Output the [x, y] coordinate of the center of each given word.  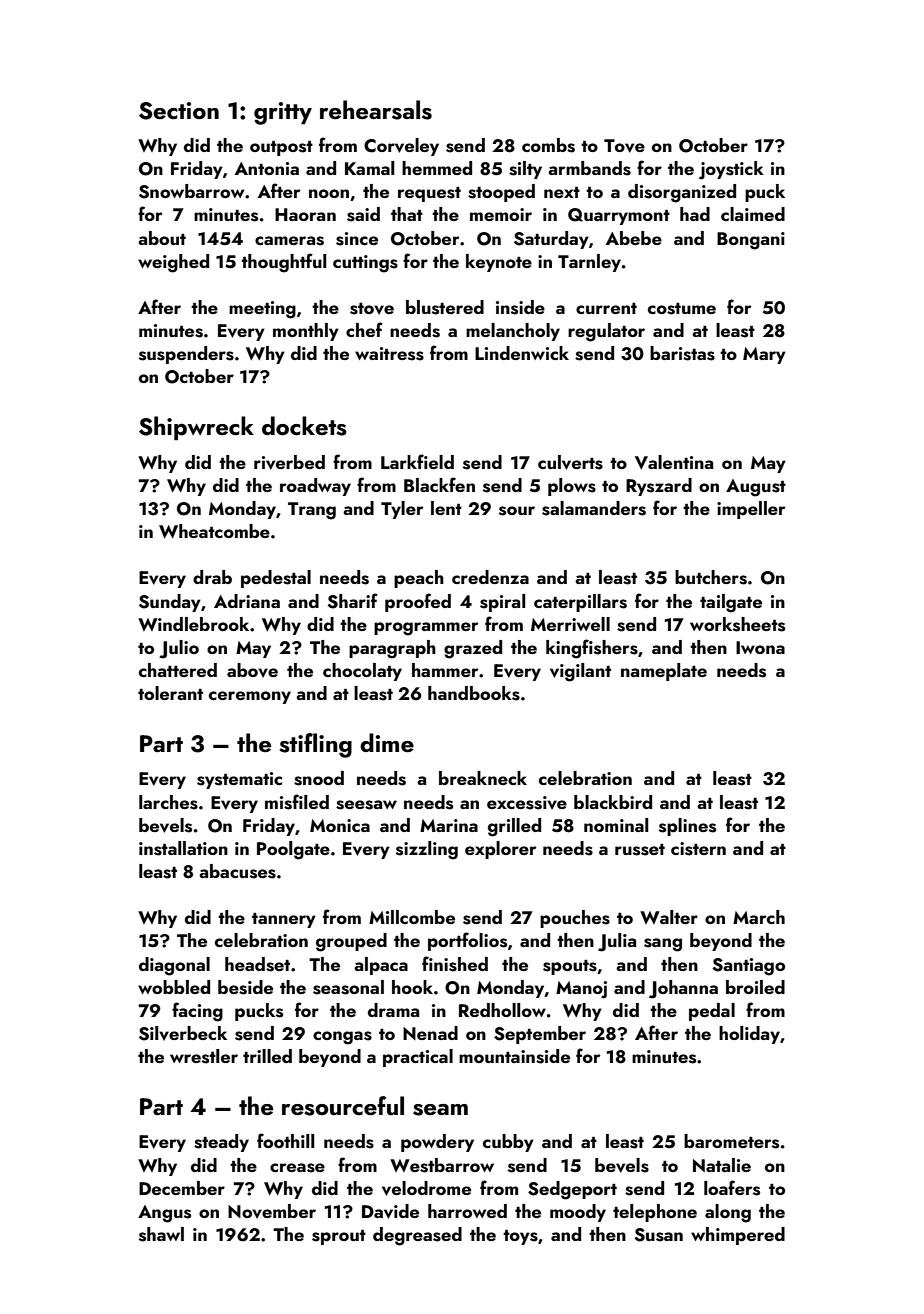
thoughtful [283, 263]
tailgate [731, 603]
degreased [417, 1236]
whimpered [738, 1236]
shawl [161, 1234]
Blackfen [439, 484]
